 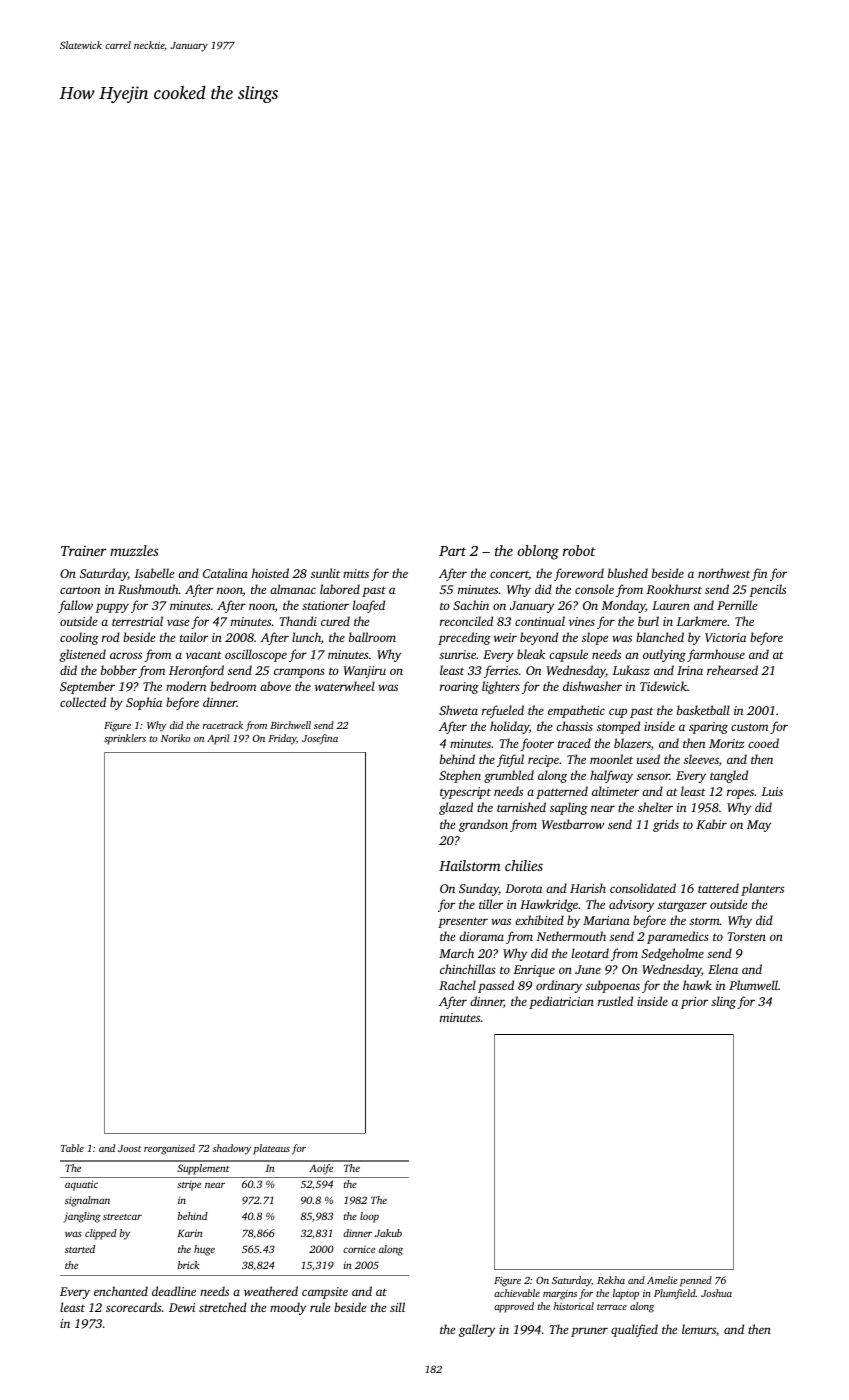 What do you see at coordinates (133, 1307) in the screenshot?
I see `scorecards` at bounding box center [133, 1307].
